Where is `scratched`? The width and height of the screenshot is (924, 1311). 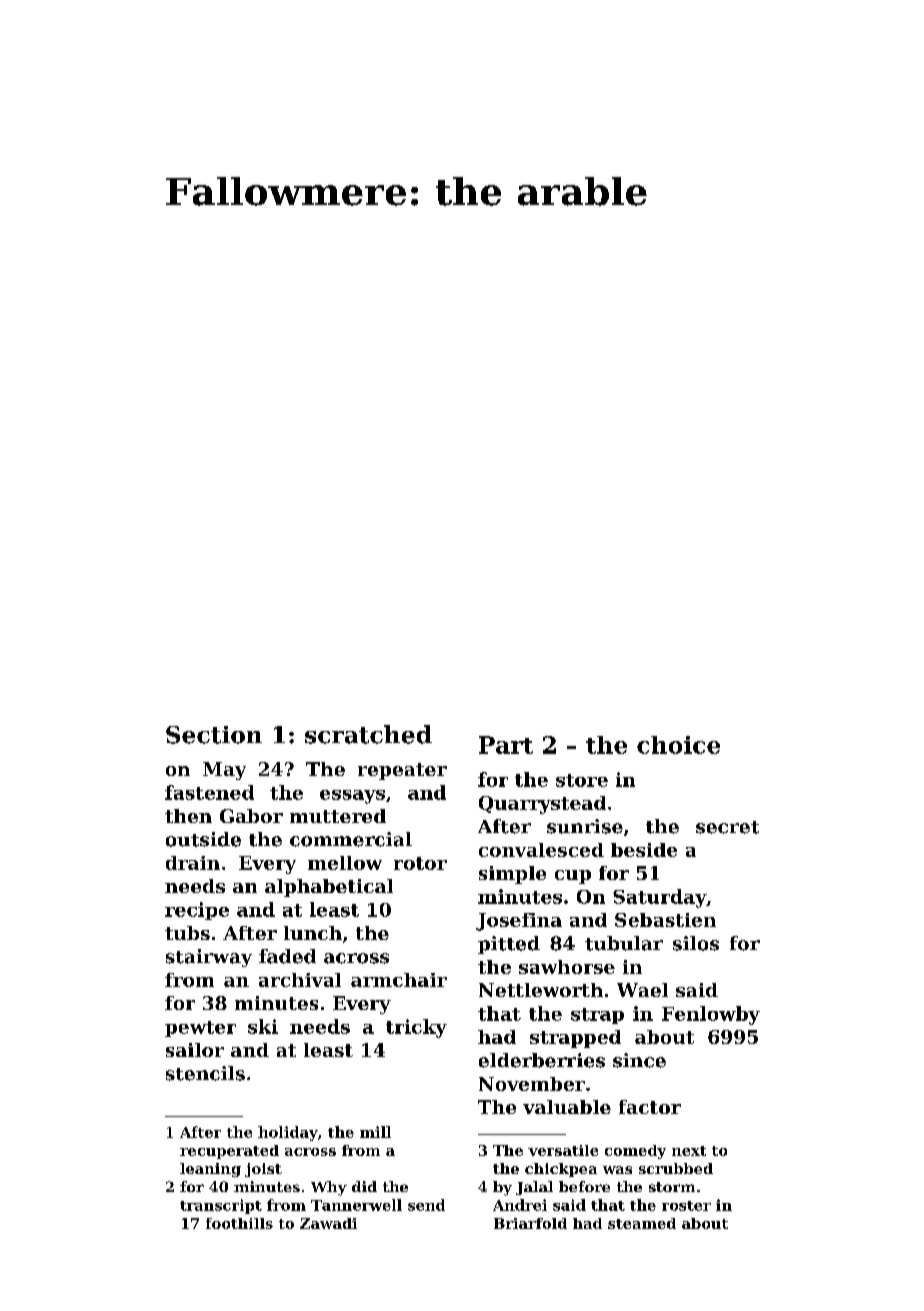 scratched is located at coordinates (368, 734).
